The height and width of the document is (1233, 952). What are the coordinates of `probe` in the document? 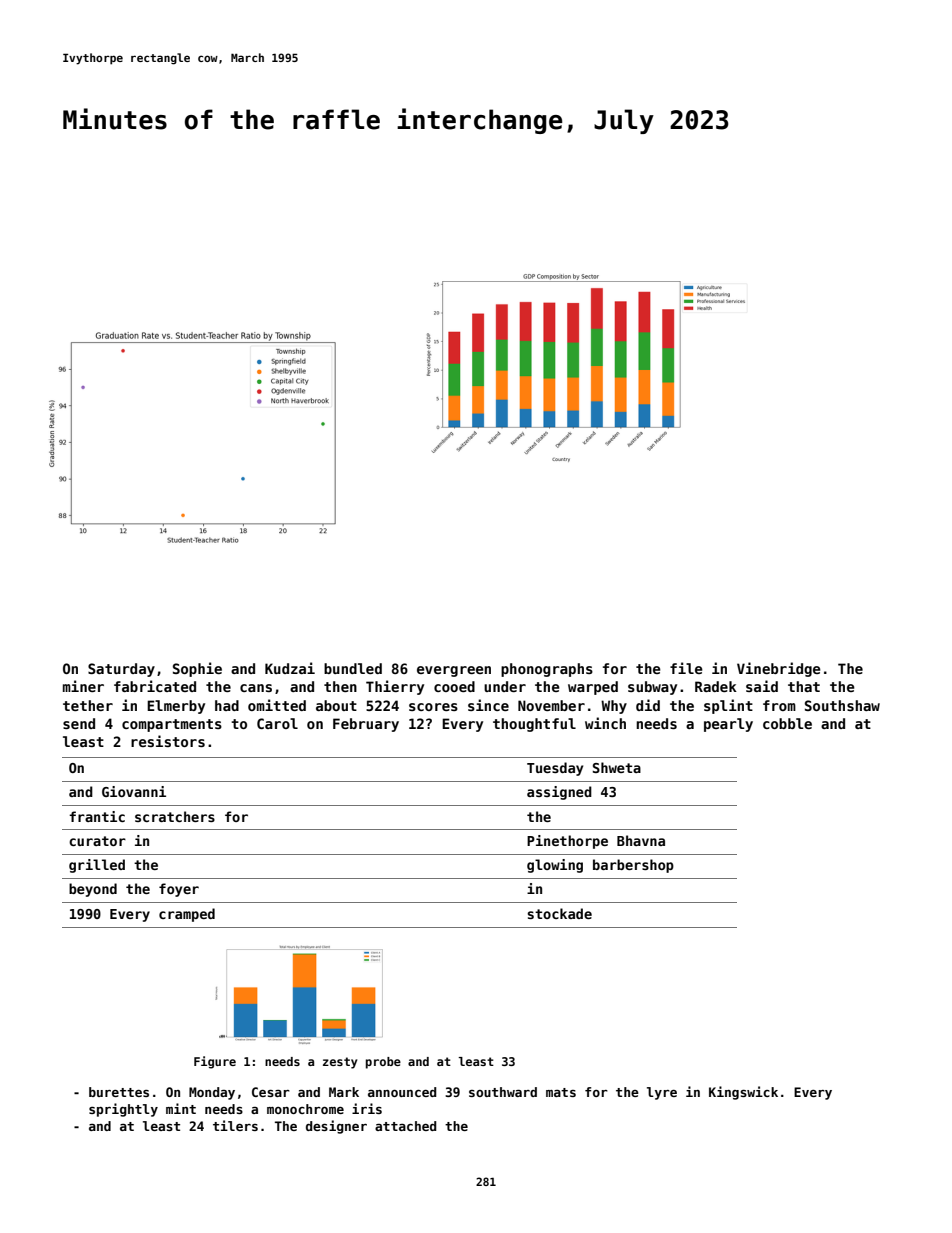 It's located at (383, 1063).
